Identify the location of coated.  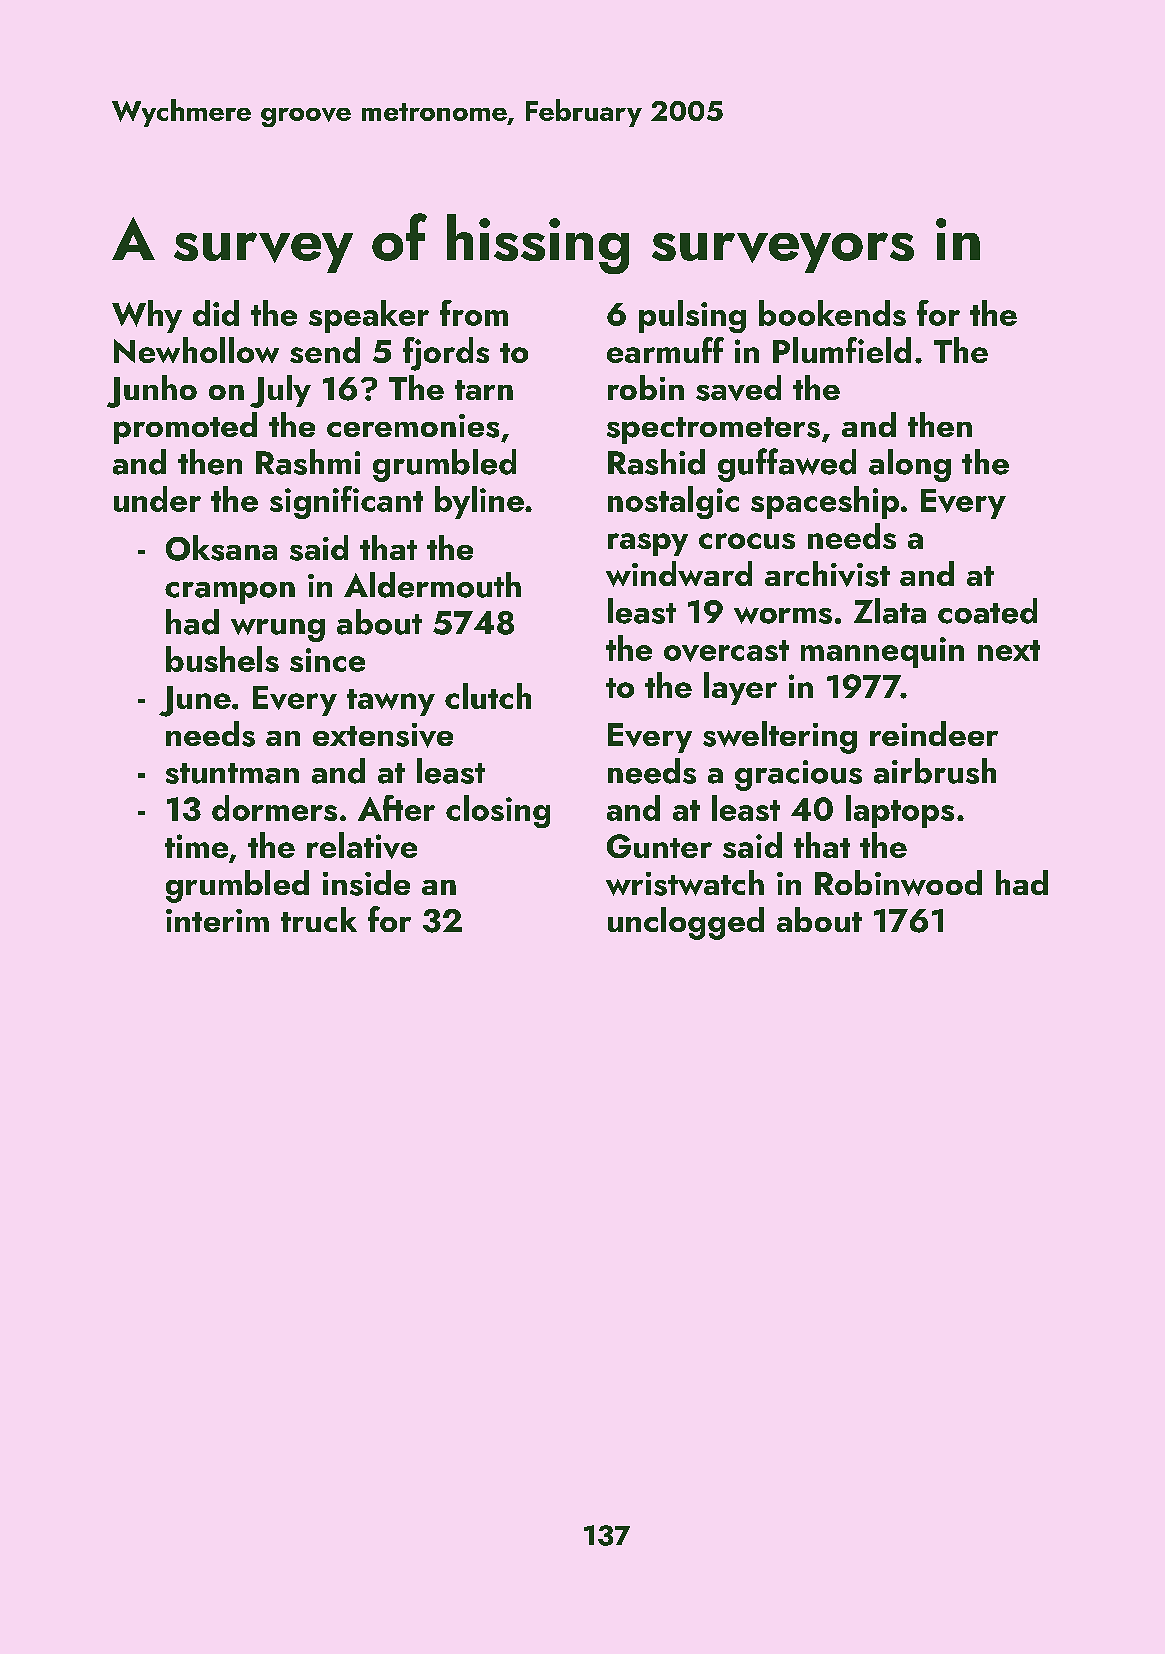
(987, 611).
